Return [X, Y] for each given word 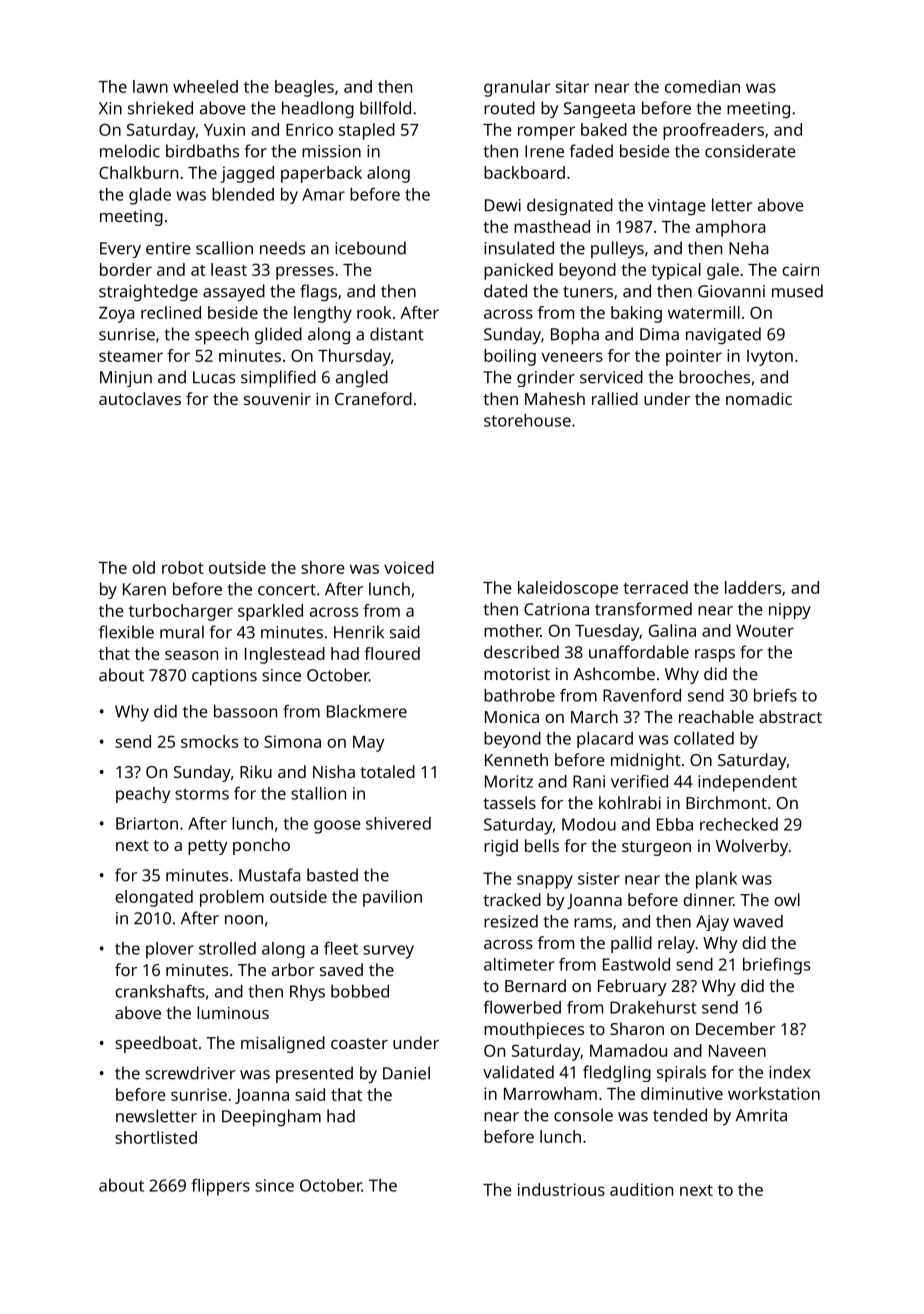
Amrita [761, 1115]
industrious [561, 1189]
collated [704, 738]
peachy [143, 795]
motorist [517, 674]
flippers [220, 1187]
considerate [750, 151]
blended [243, 194]
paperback [321, 174]
